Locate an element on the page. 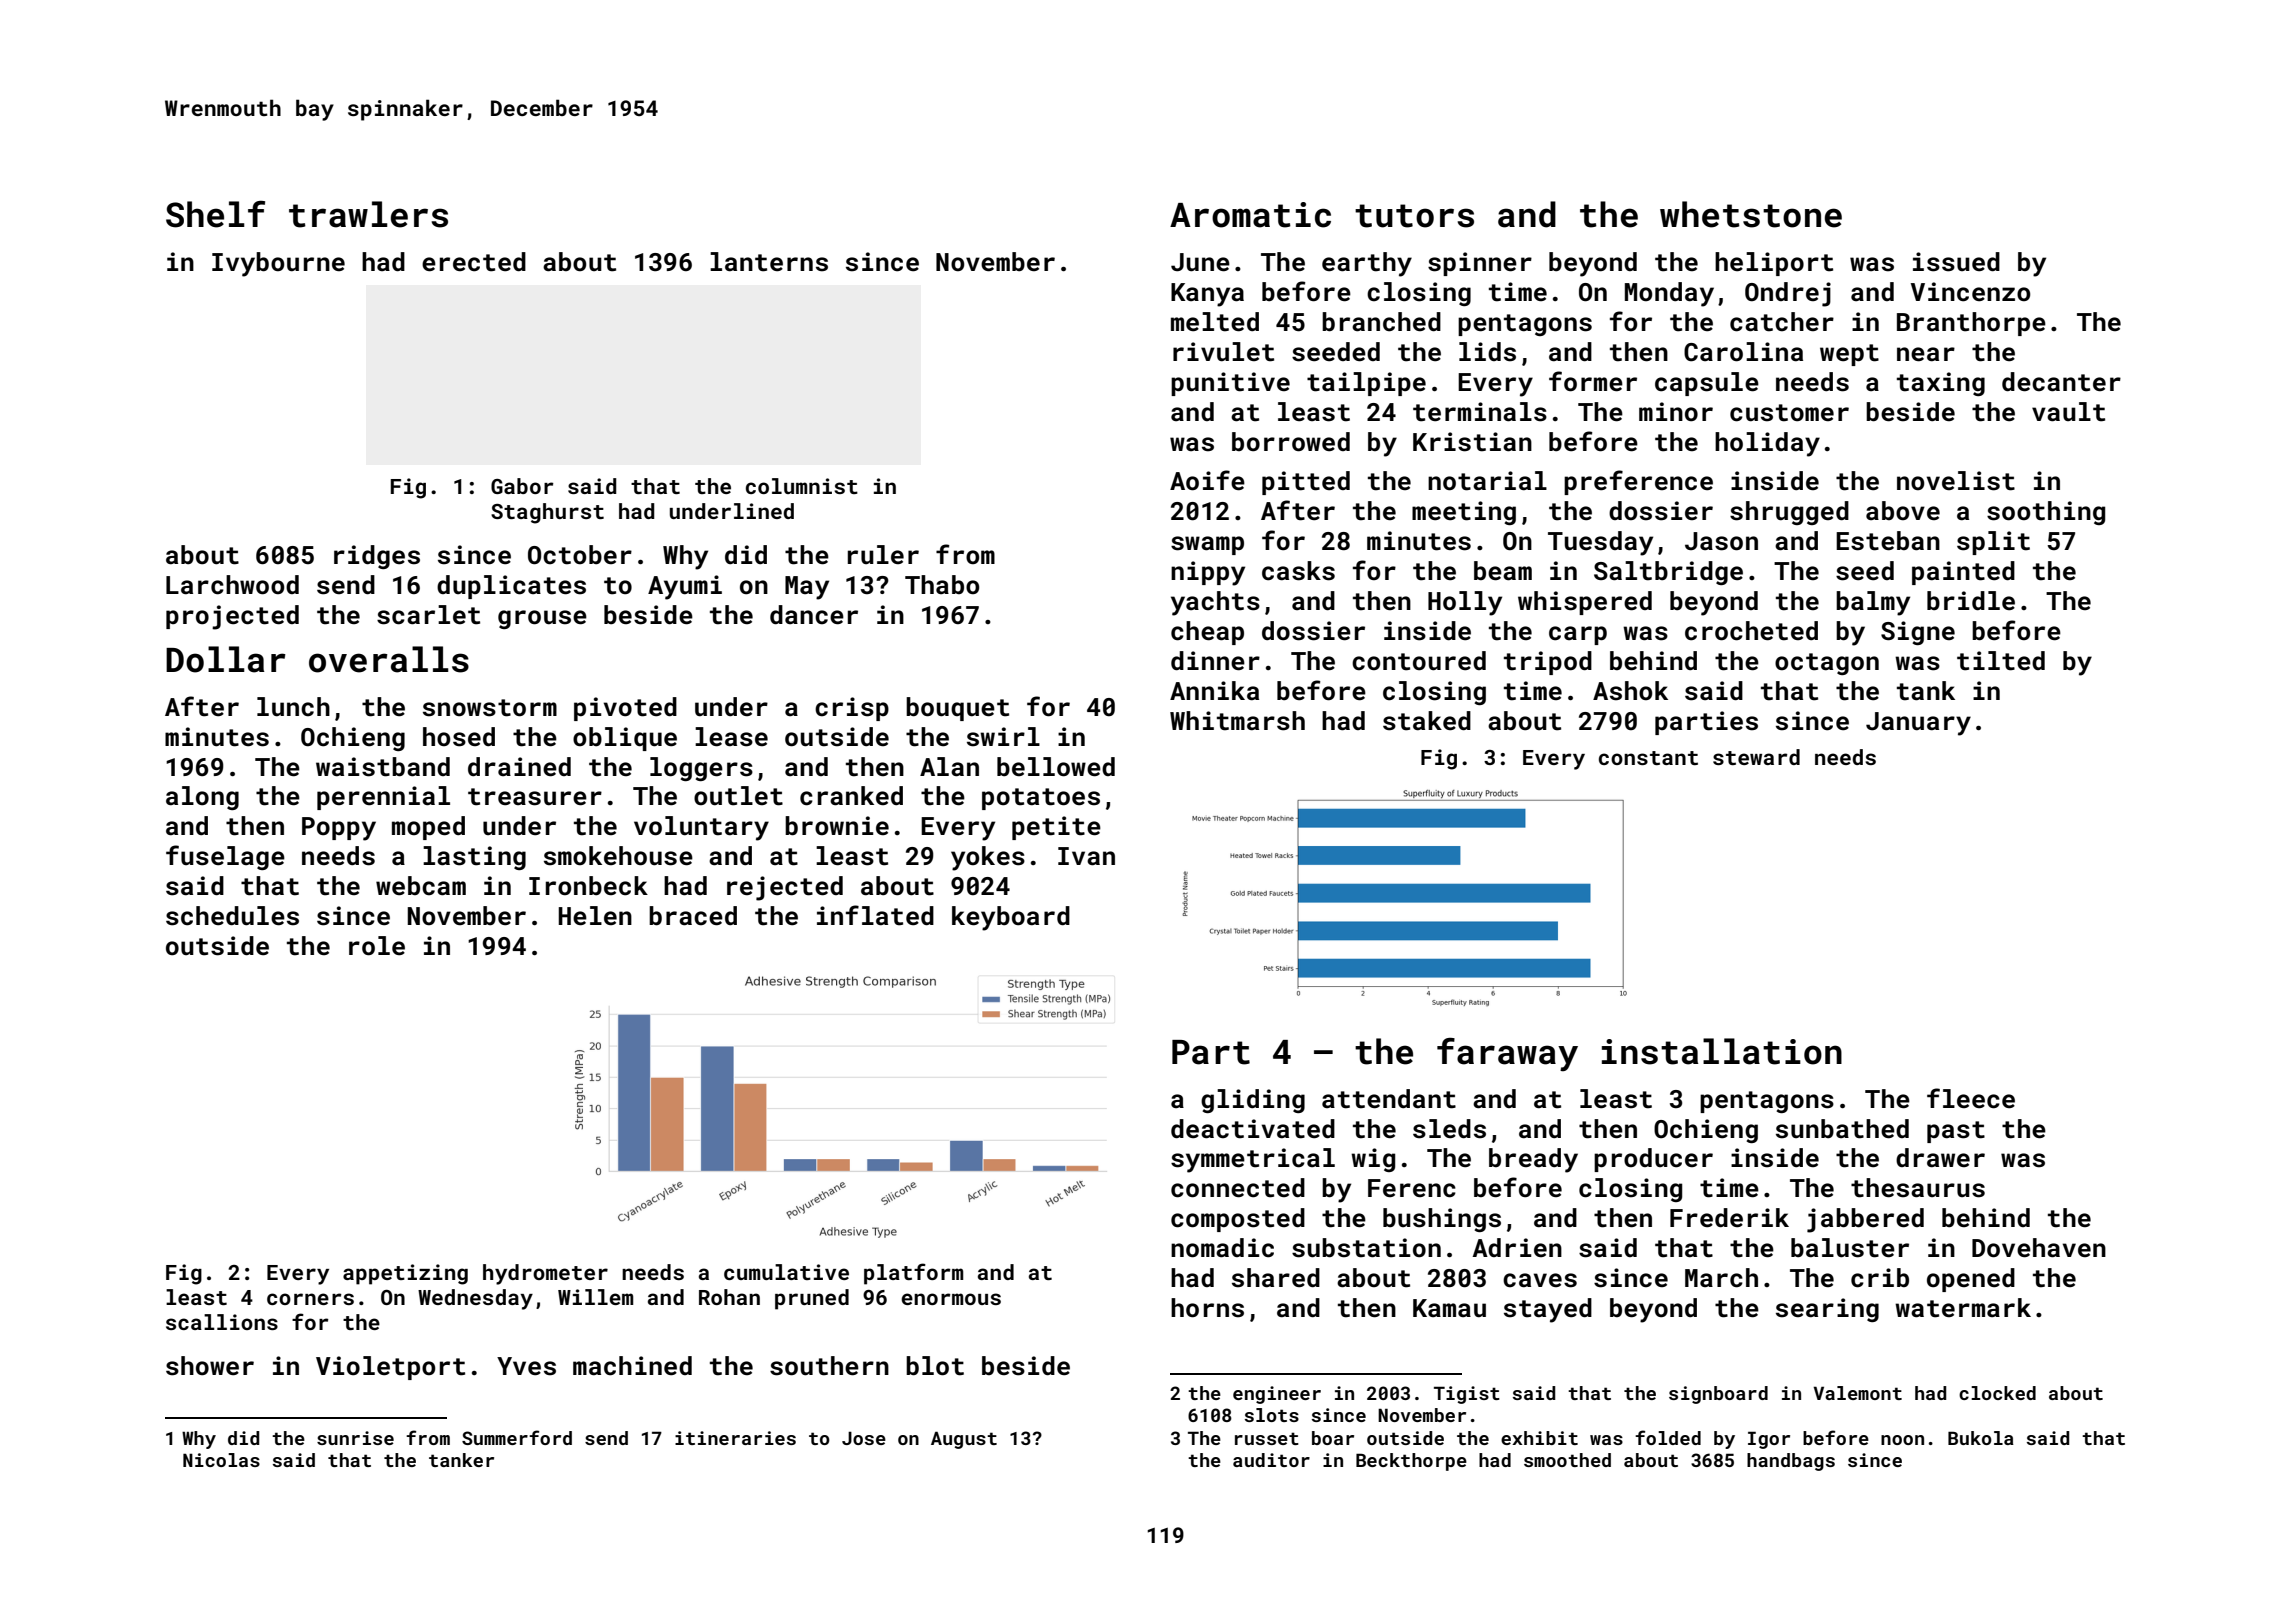  Kamau is located at coordinates (1449, 1308).
